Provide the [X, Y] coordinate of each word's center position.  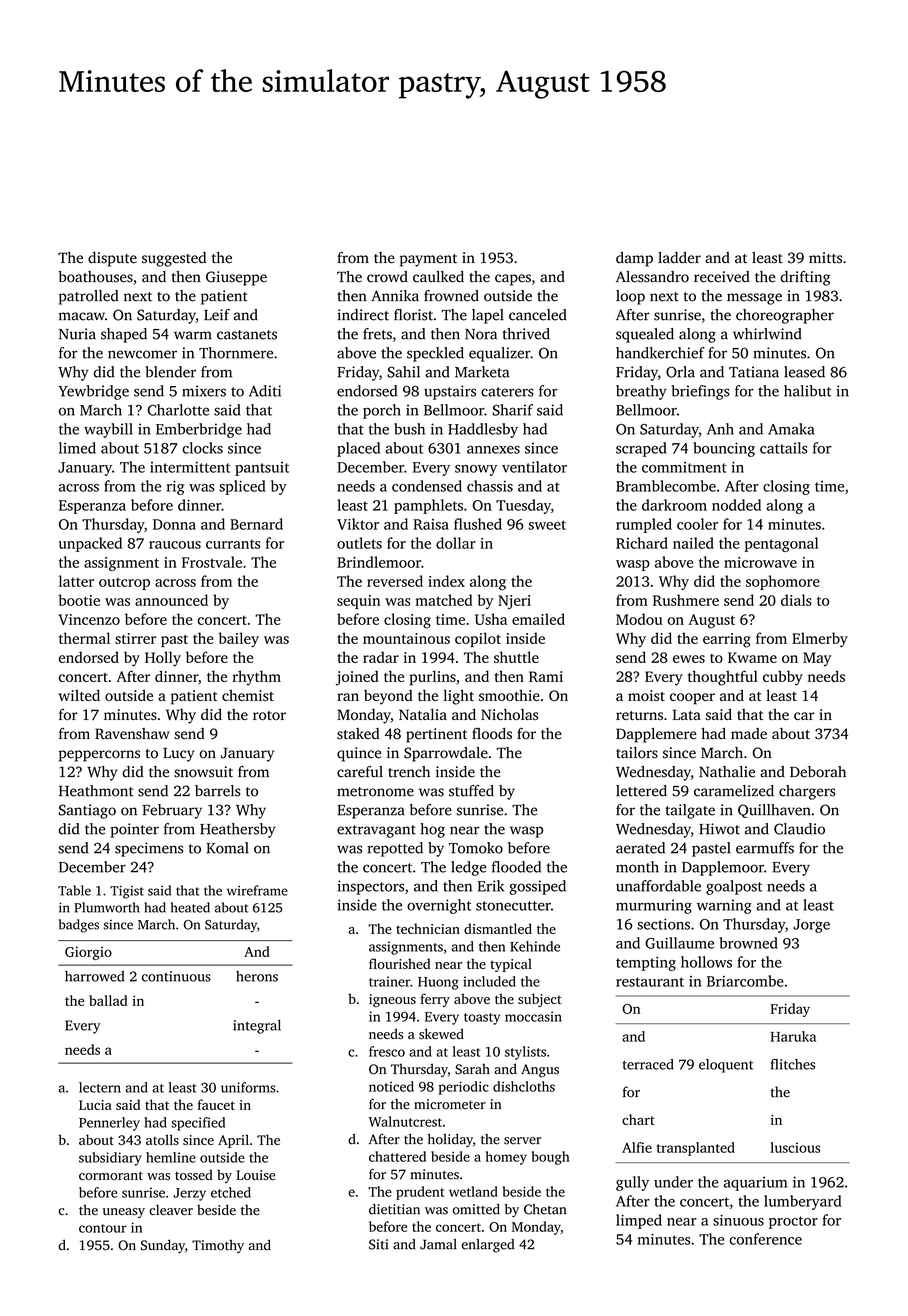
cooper [692, 699]
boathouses [95, 277]
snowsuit [203, 772]
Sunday [163, 1246]
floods [492, 733]
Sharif [512, 410]
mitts [825, 258]
